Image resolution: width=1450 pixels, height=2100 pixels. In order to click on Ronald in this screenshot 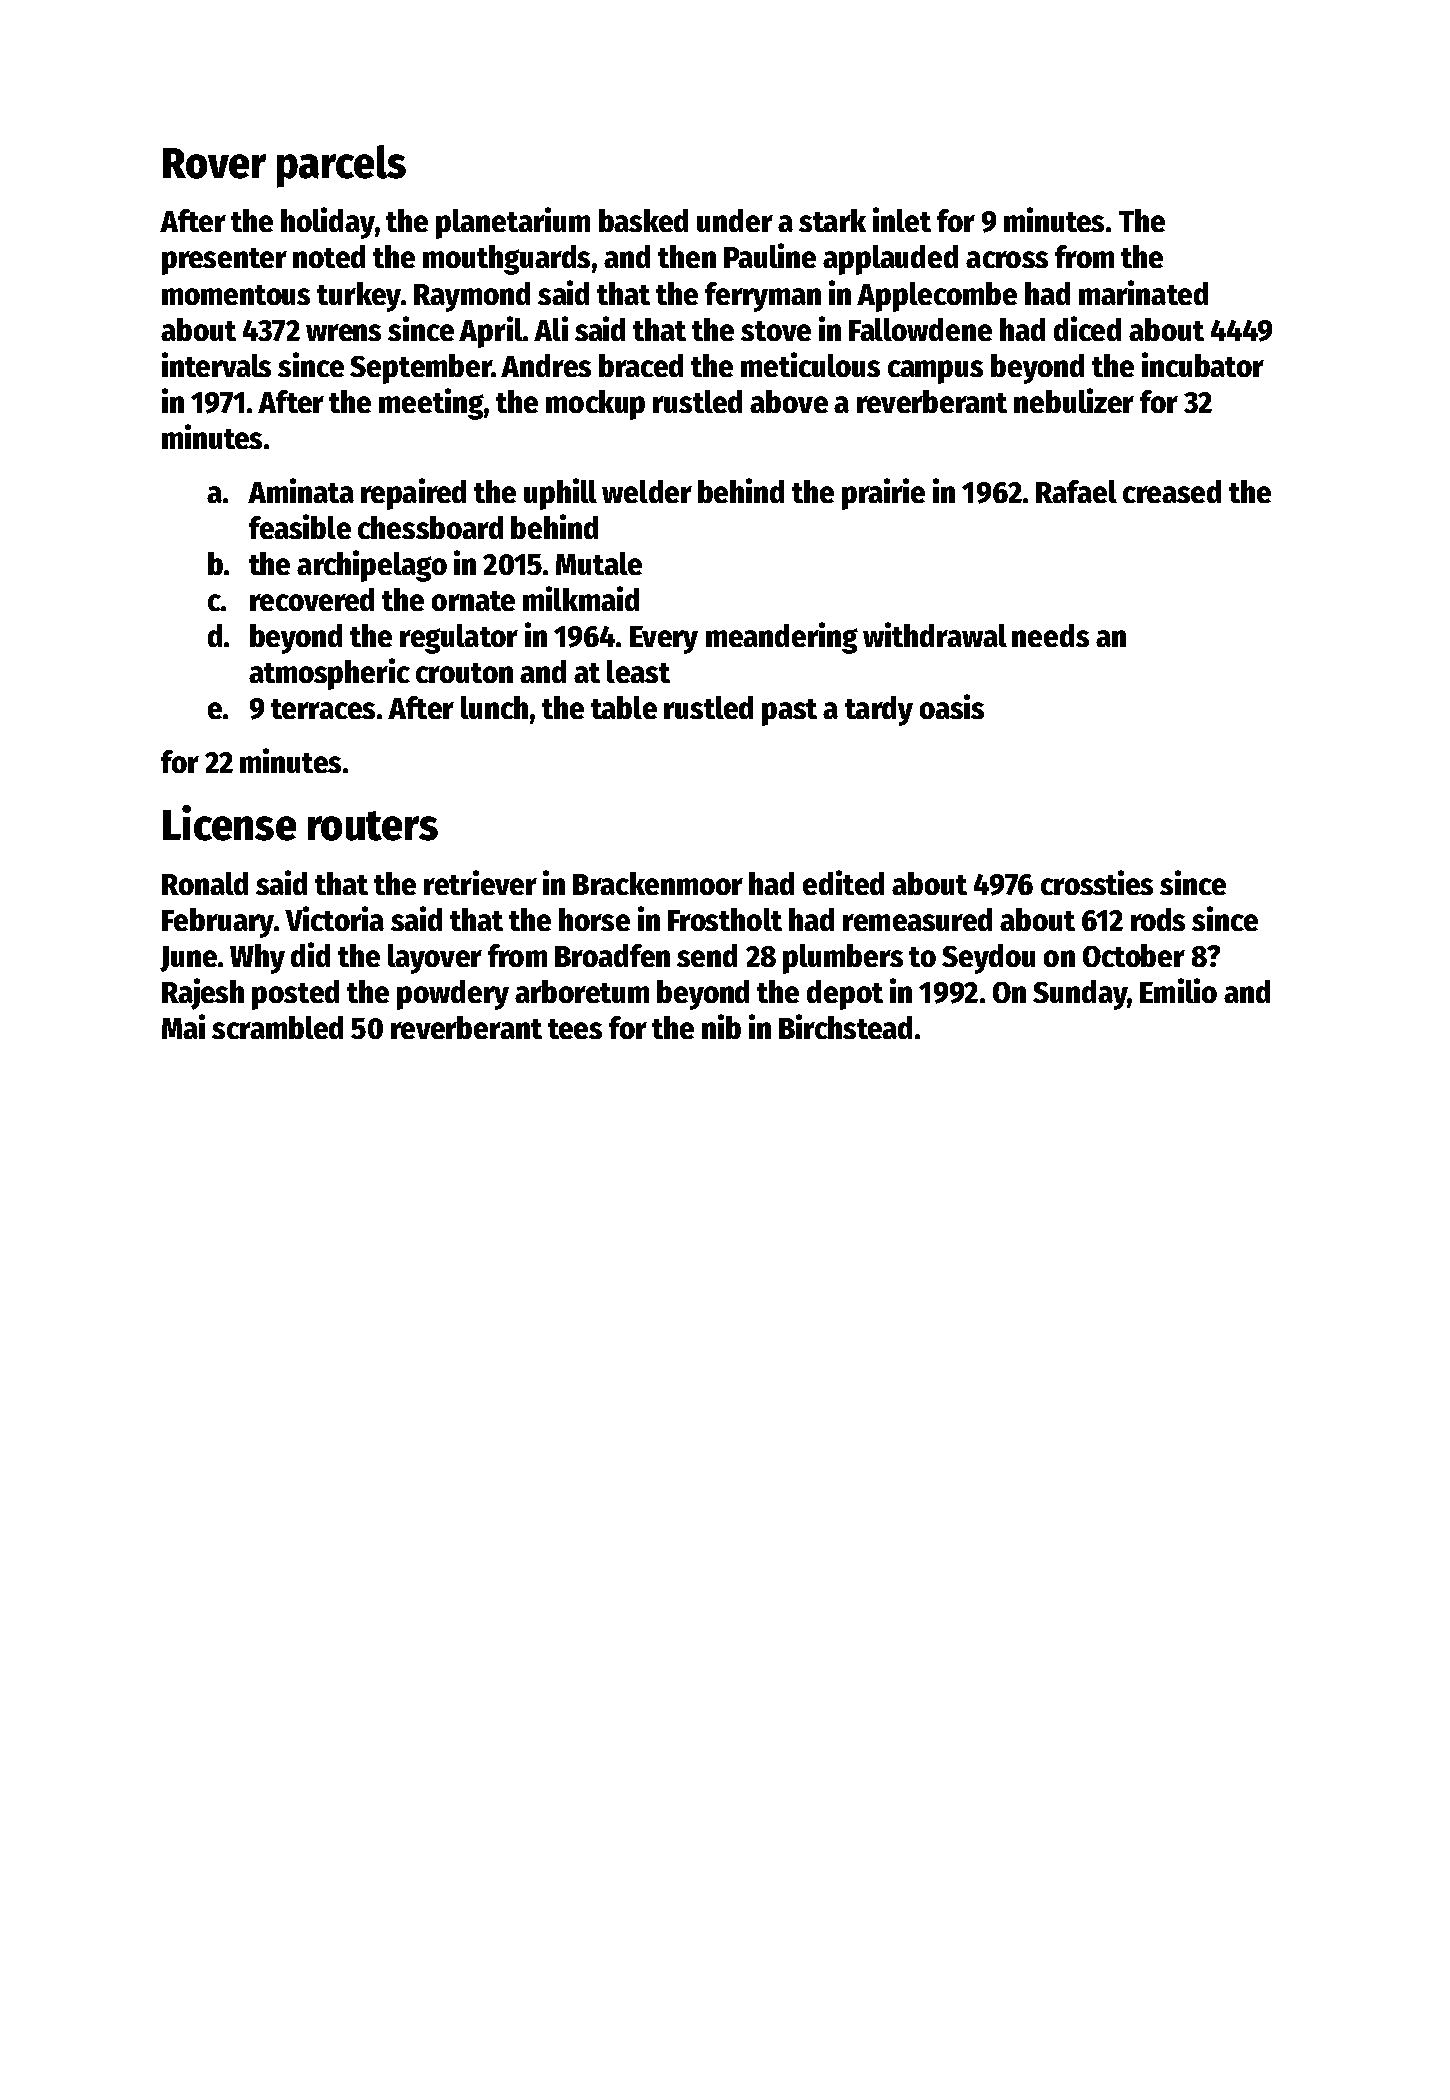, I will do `click(205, 883)`.
